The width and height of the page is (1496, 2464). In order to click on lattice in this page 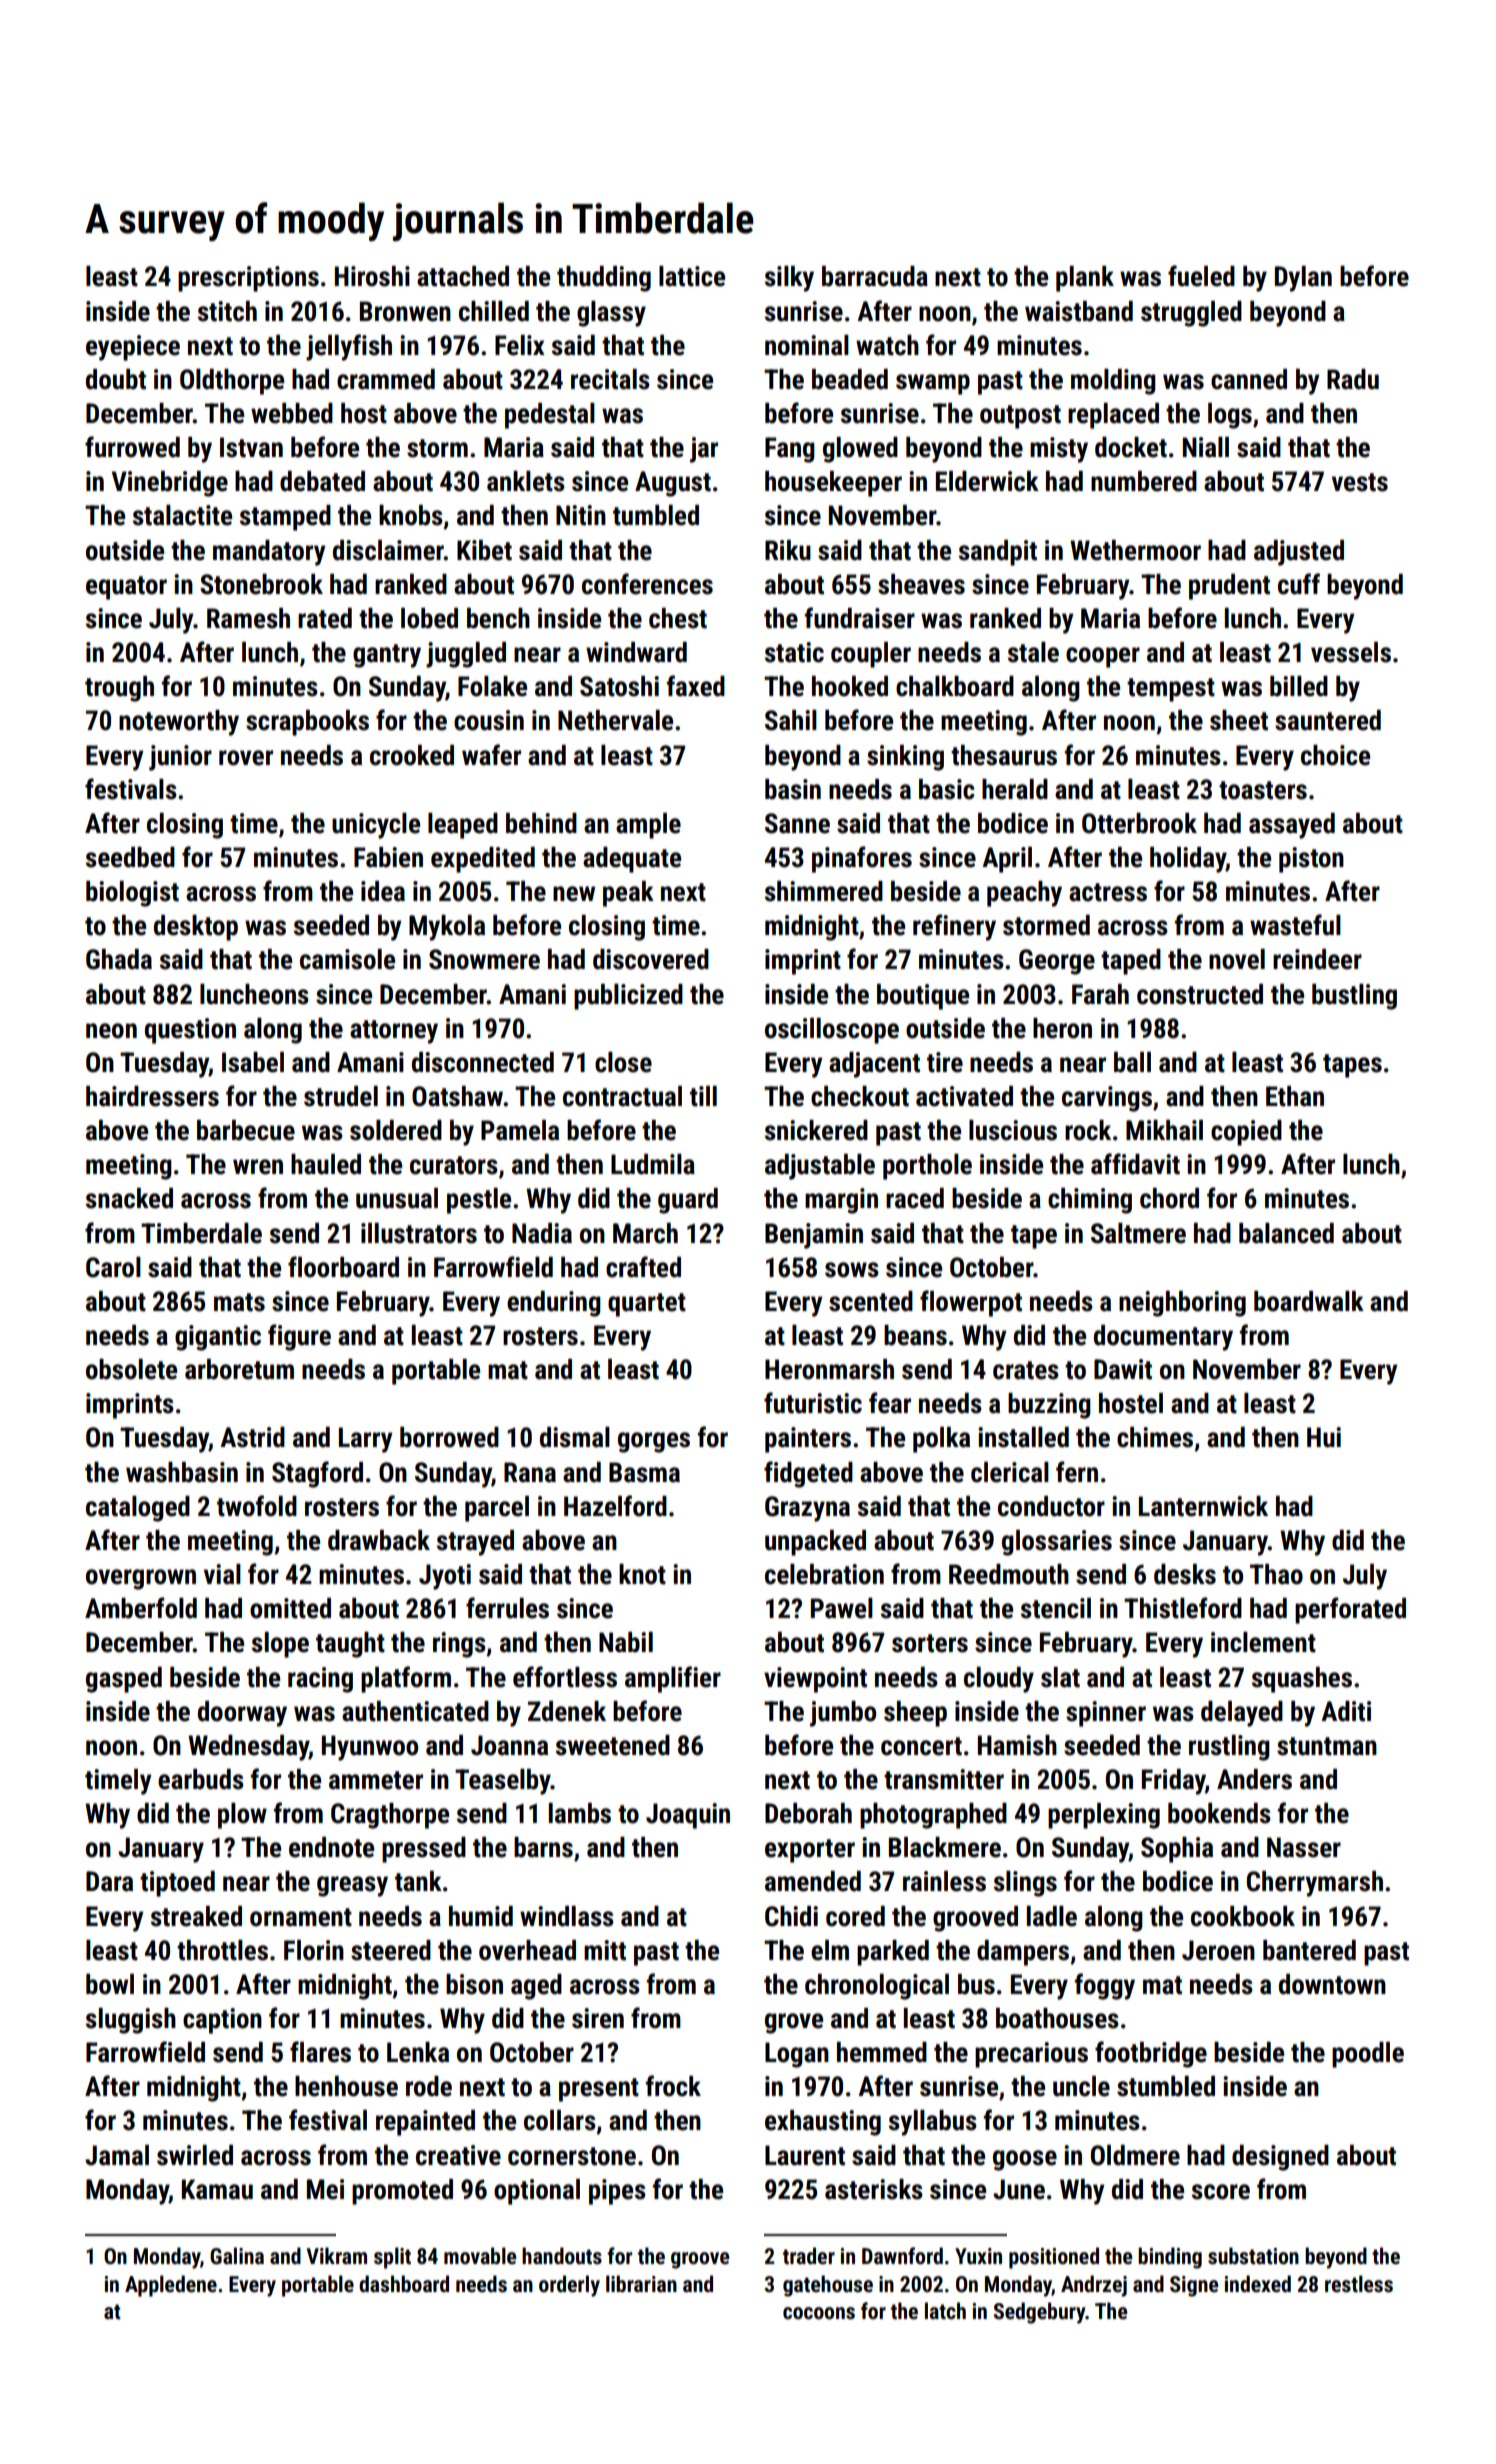, I will do `click(692, 276)`.
